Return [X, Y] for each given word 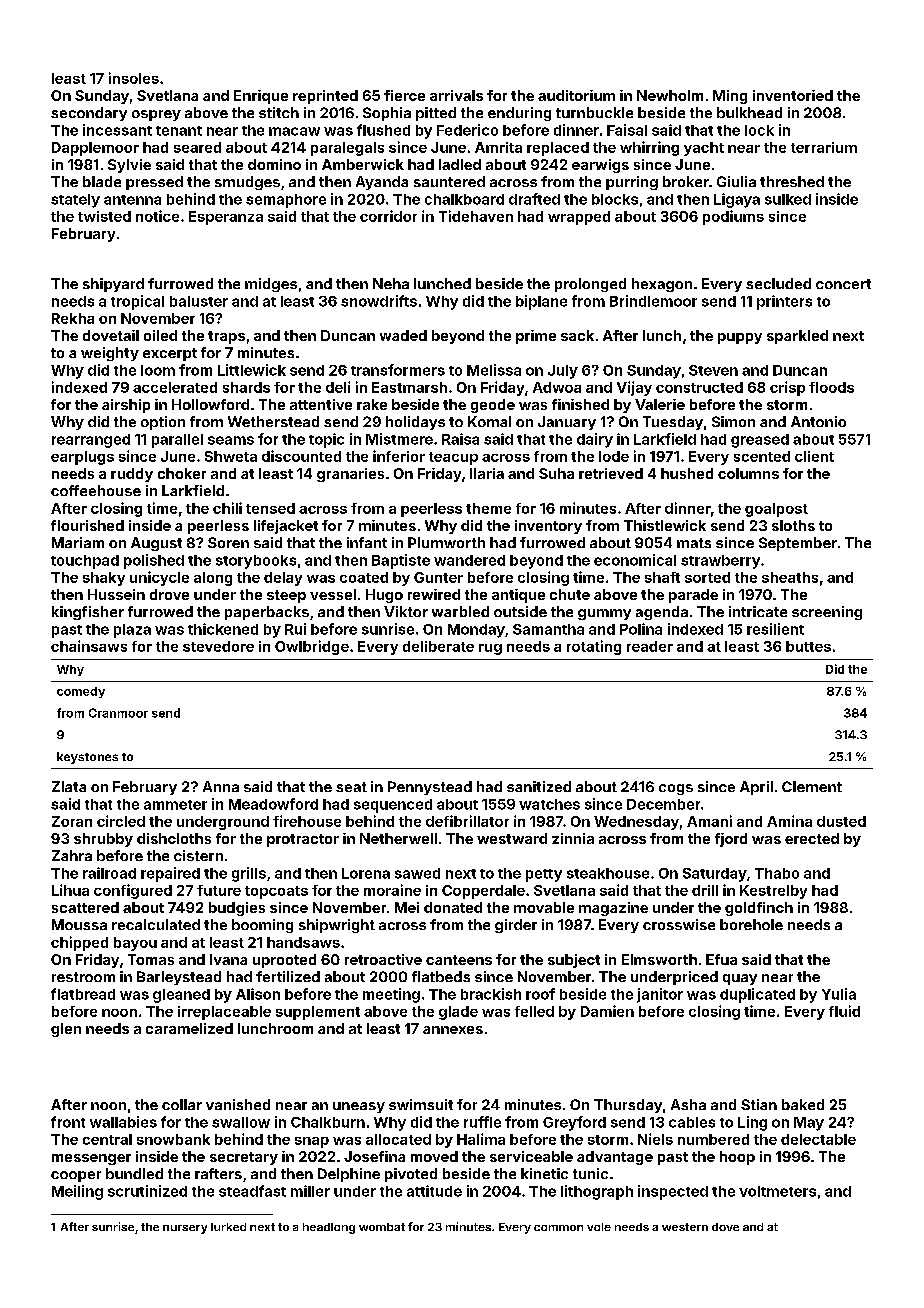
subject [574, 961]
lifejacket [286, 527]
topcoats [276, 892]
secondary [89, 114]
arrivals [456, 95]
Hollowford [210, 404]
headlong [329, 1228]
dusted [841, 821]
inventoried [793, 95]
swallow [241, 1122]
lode [614, 456]
